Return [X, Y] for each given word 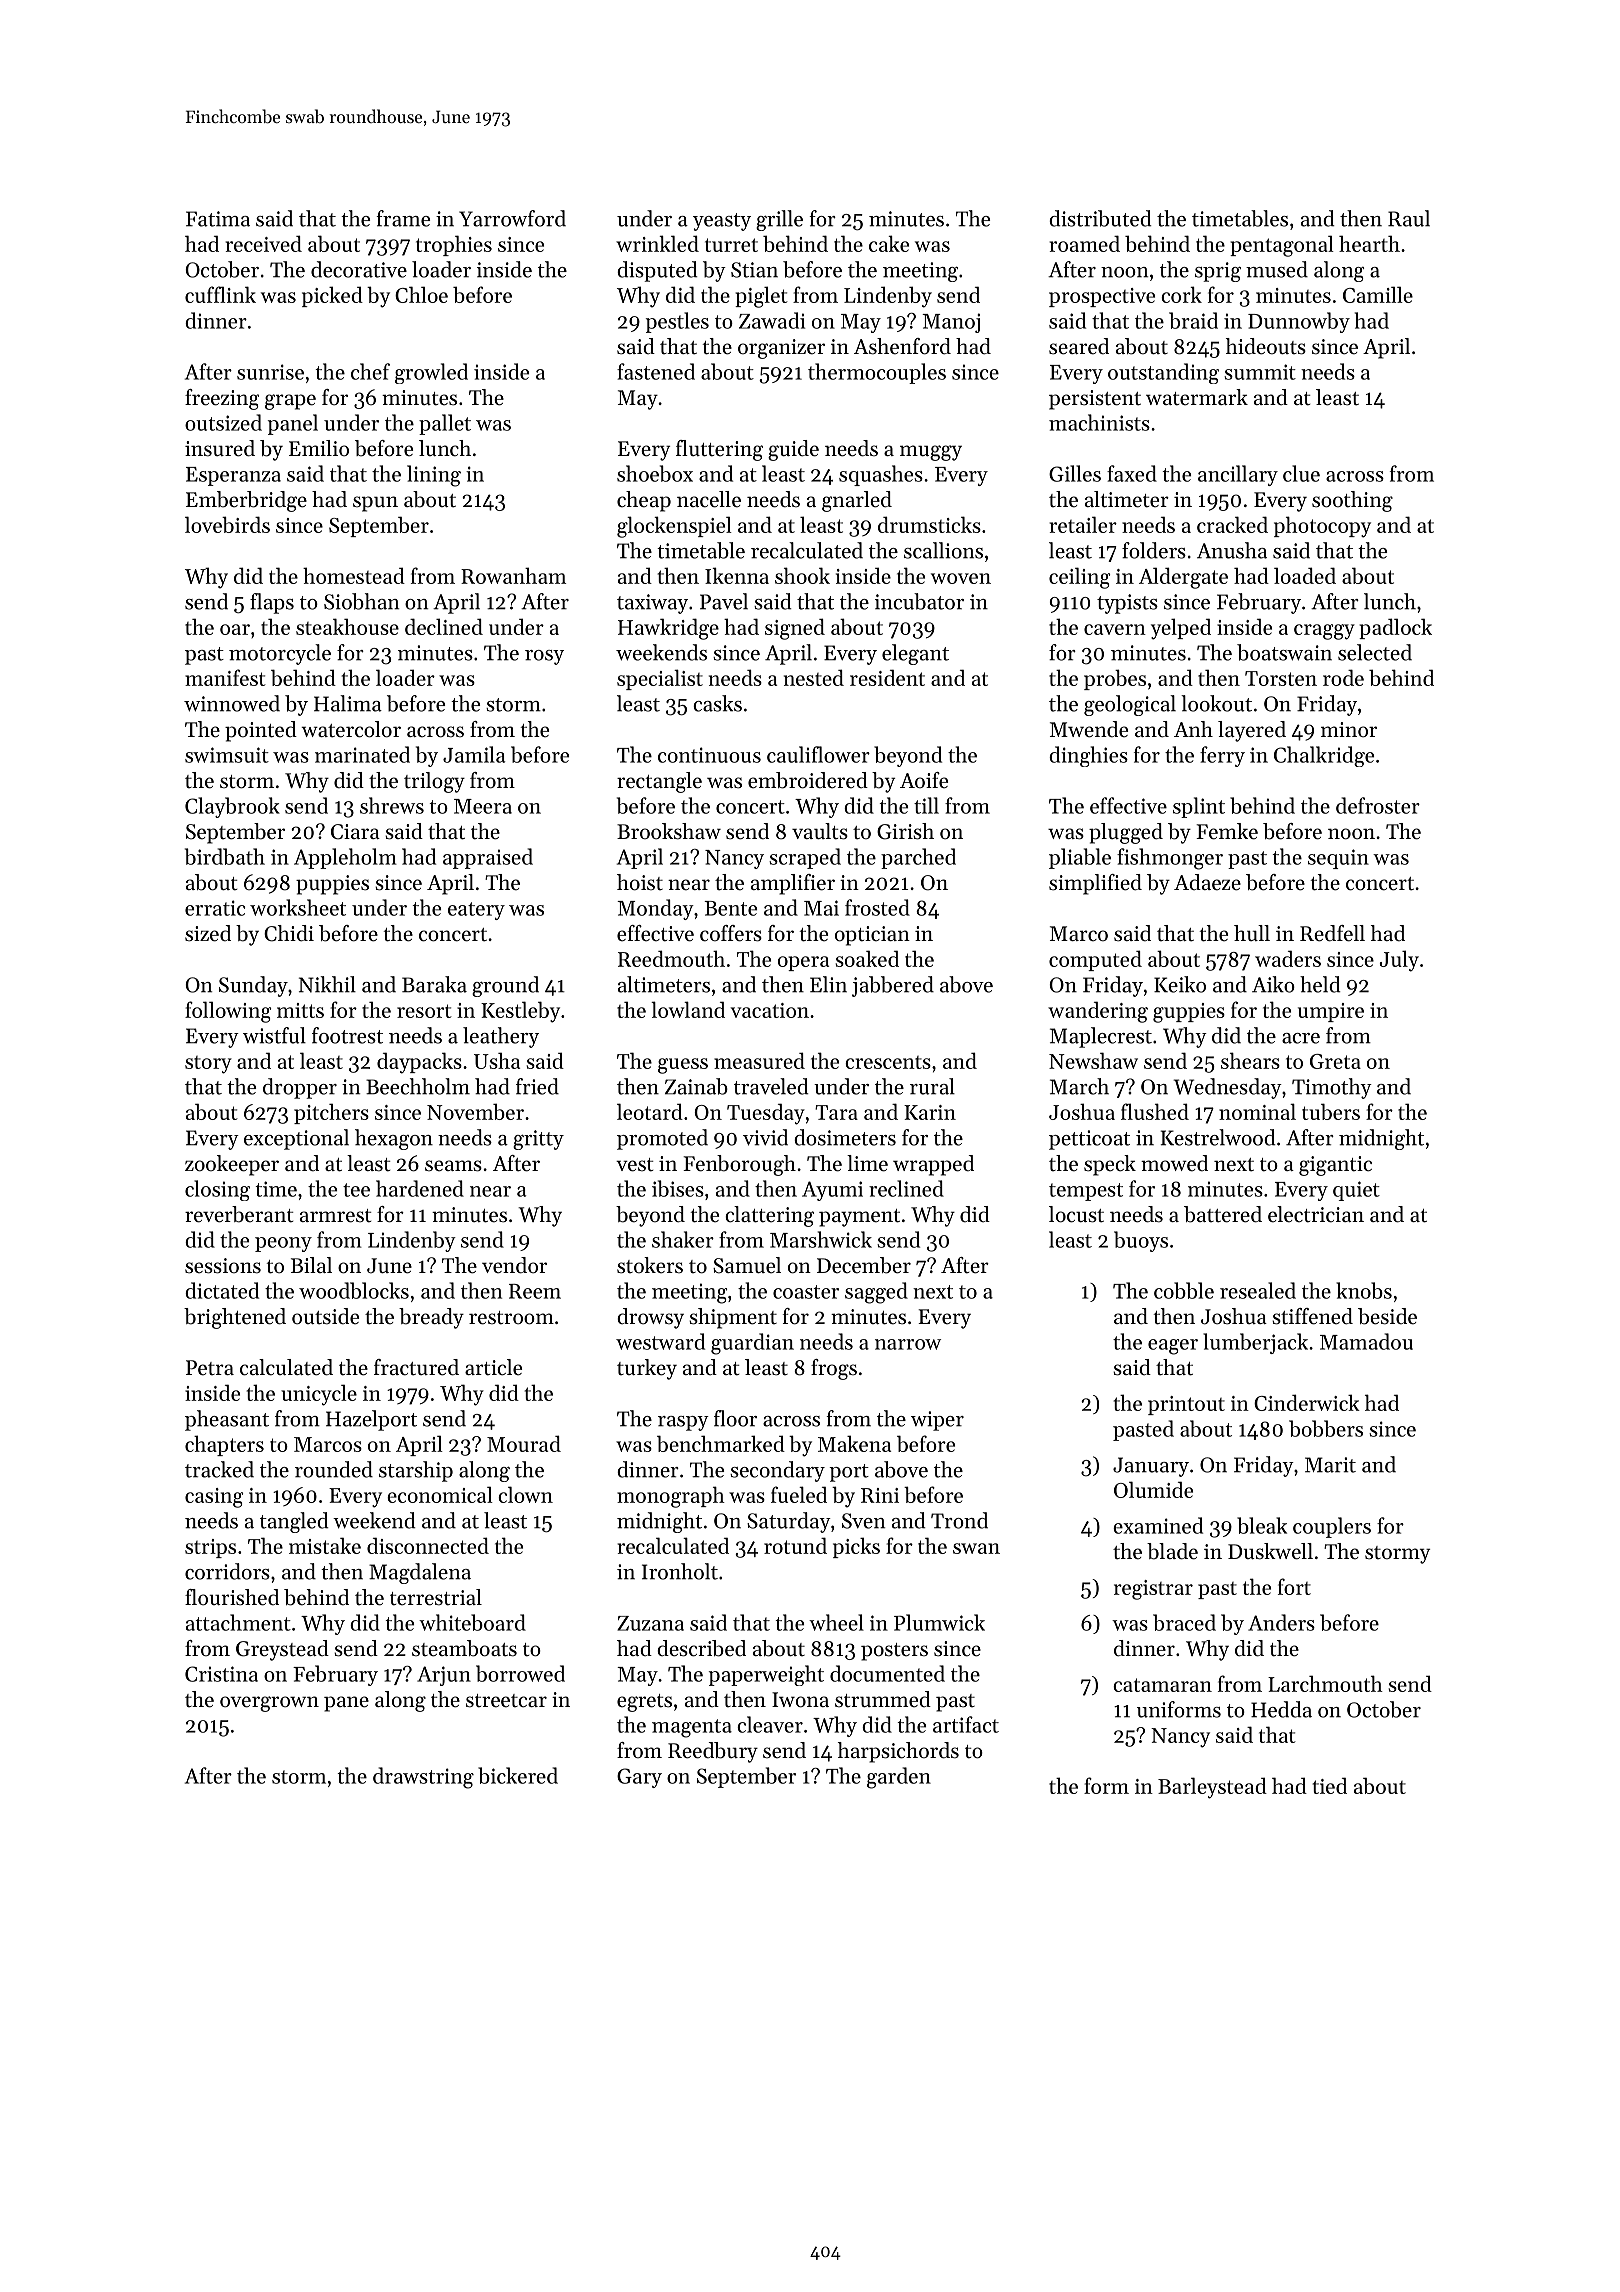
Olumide [1153, 1489]
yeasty [722, 222]
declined [444, 626]
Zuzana [650, 1623]
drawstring [423, 1778]
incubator [919, 601]
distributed [1100, 218]
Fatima [218, 219]
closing [217, 1190]
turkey [647, 1369]
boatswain [1284, 652]
